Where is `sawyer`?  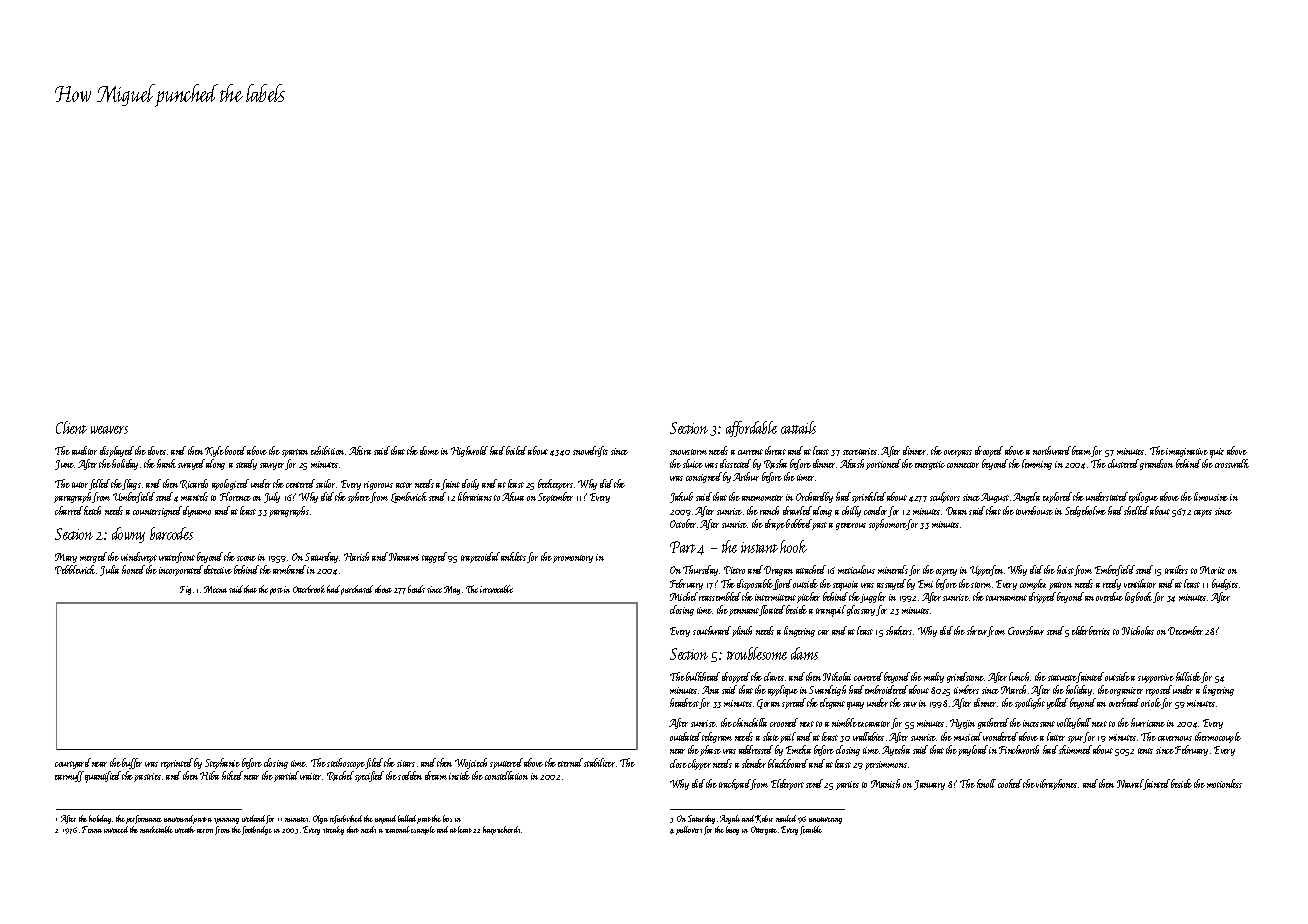 sawyer is located at coordinates (272, 466).
